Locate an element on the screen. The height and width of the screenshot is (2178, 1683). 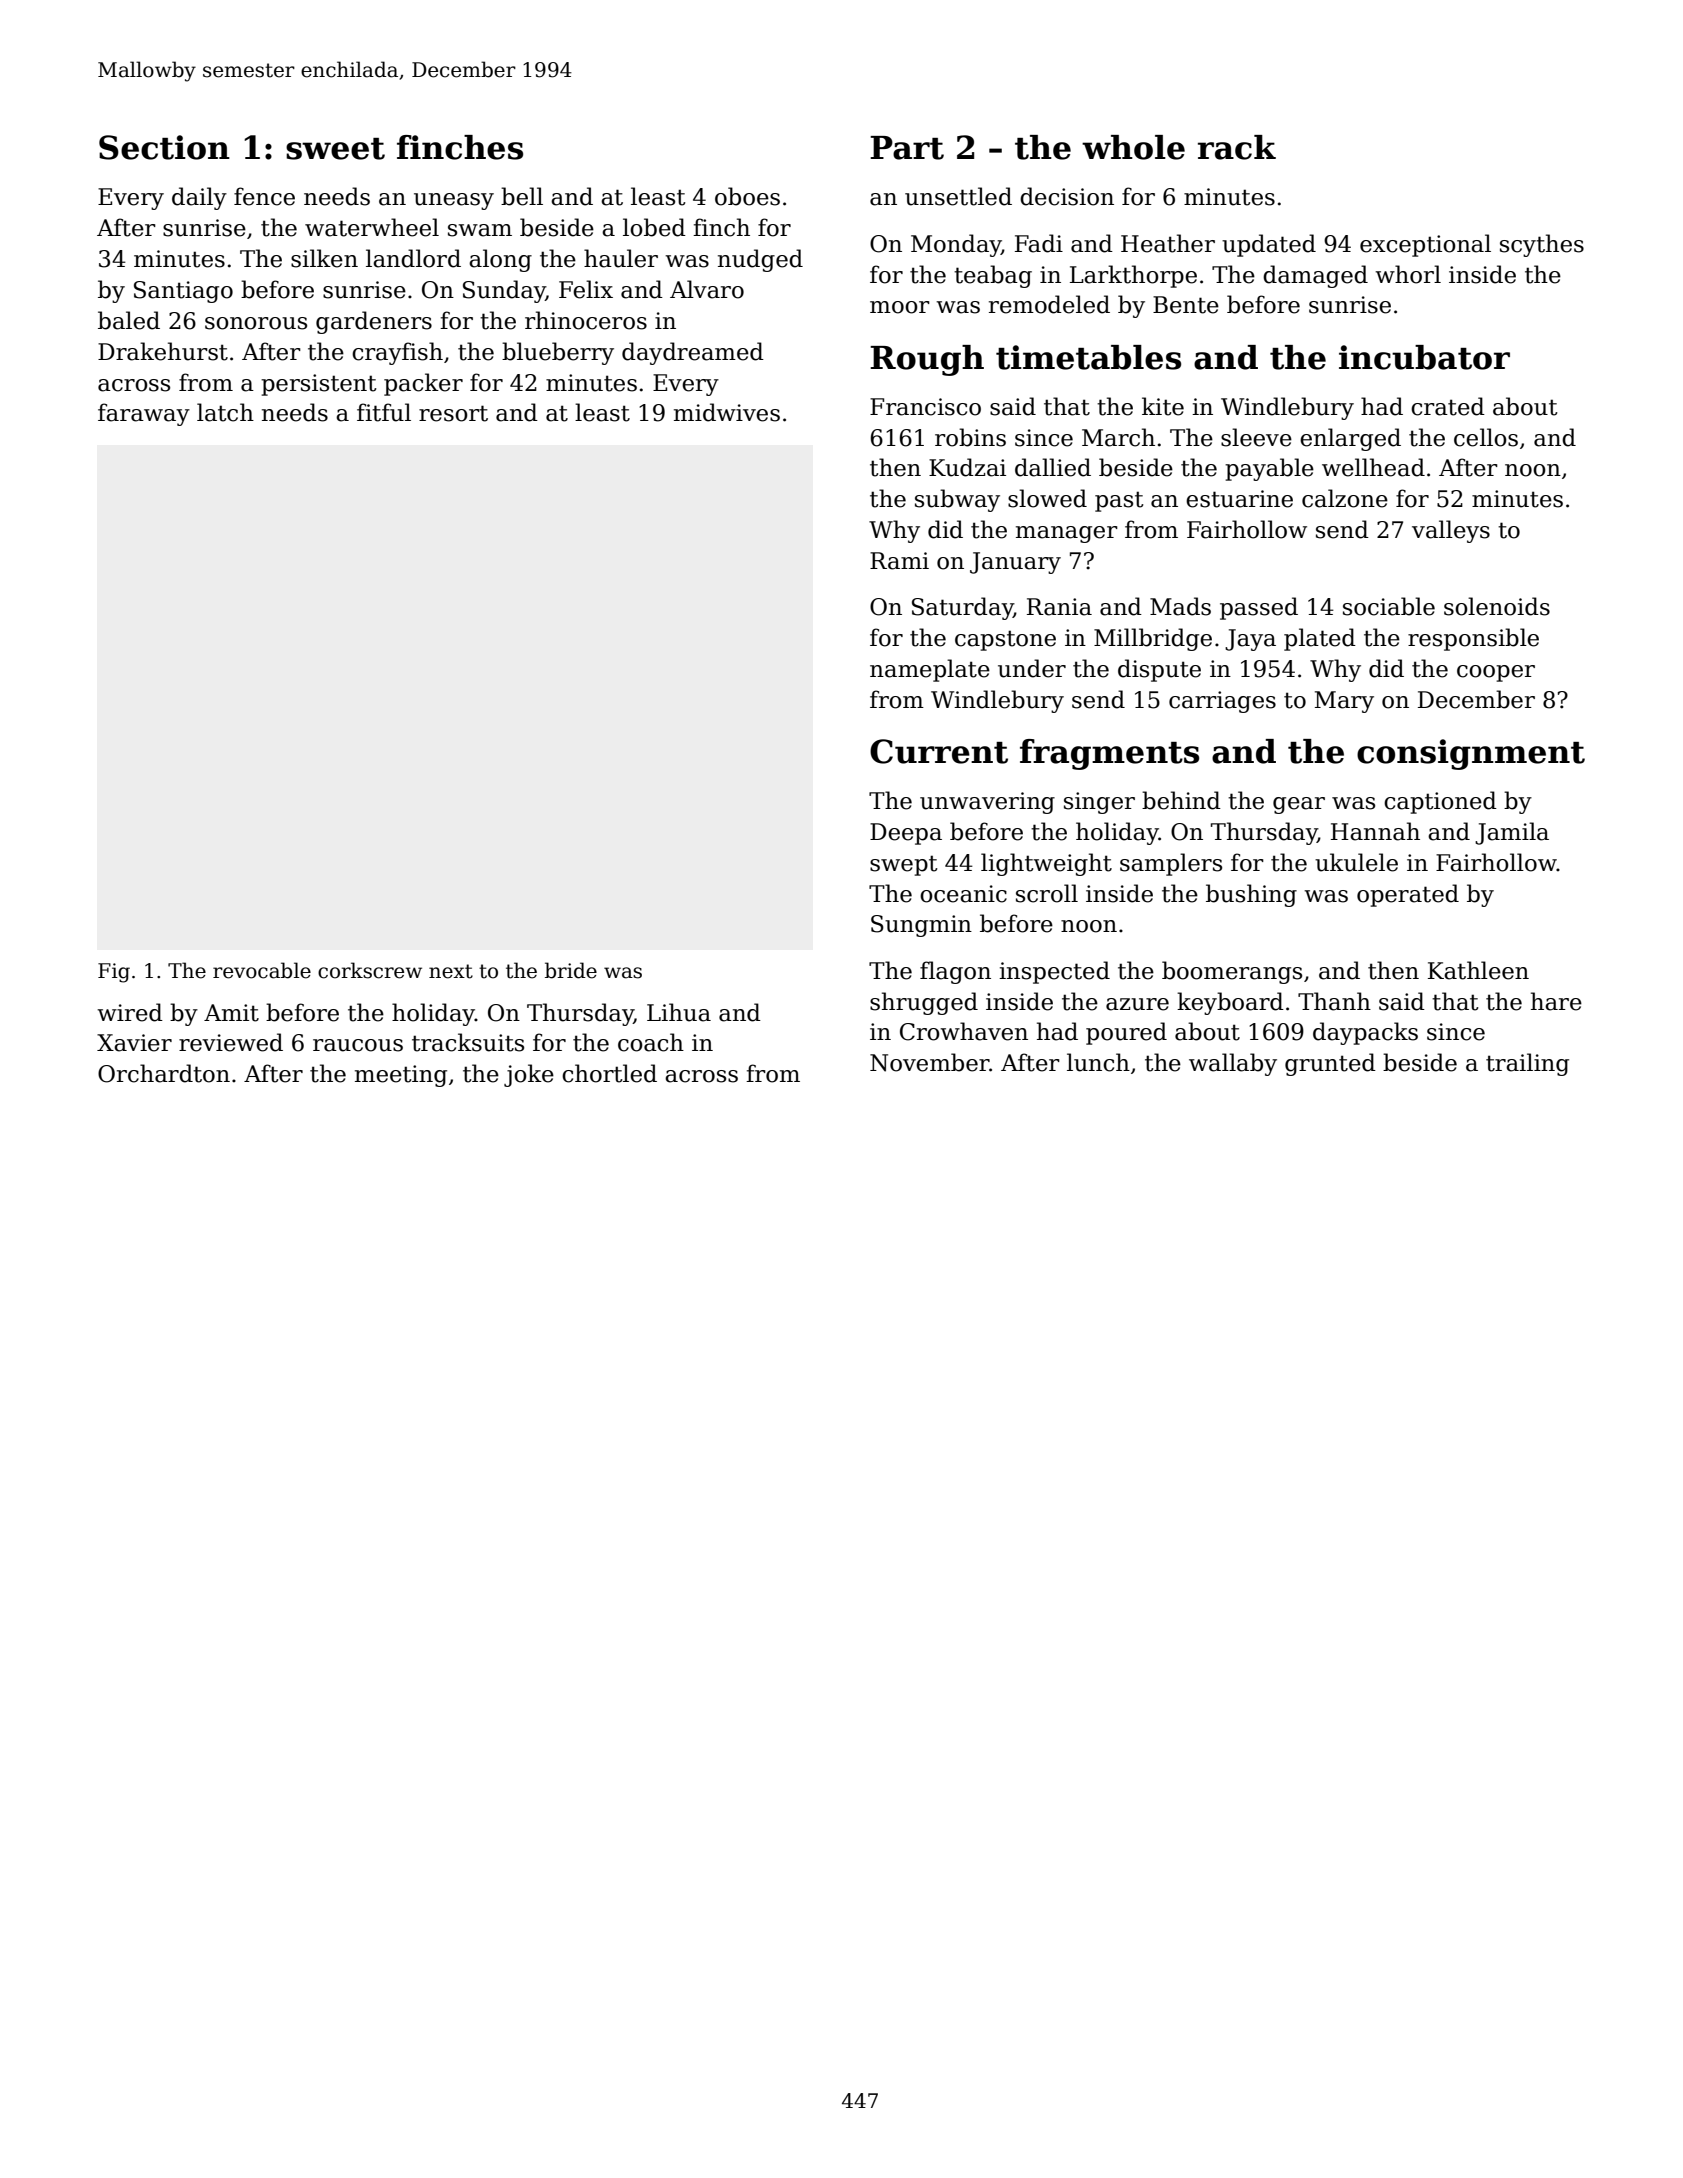
bell is located at coordinates (522, 196).
